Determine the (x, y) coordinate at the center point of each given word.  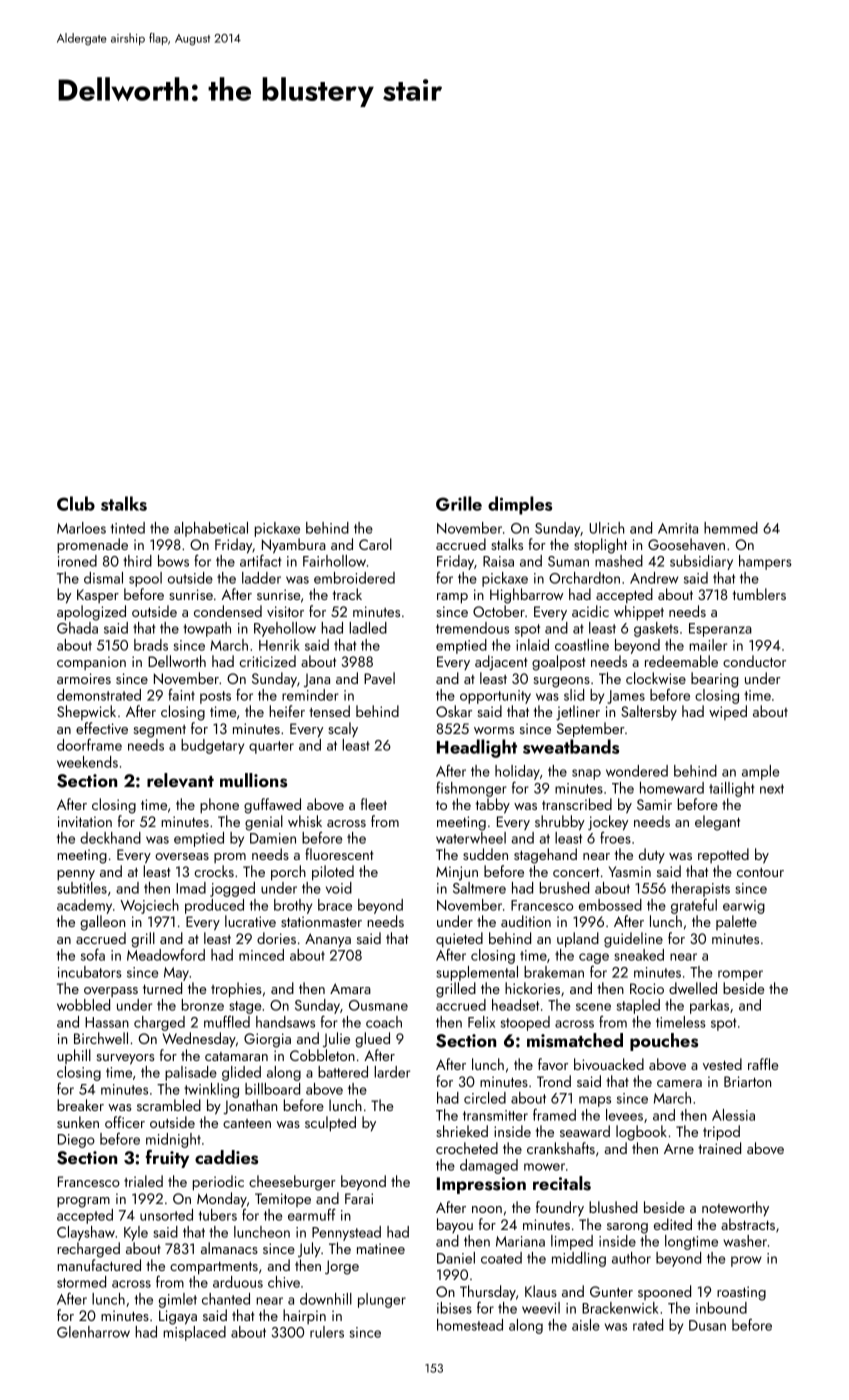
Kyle (136, 1233)
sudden (485, 854)
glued (372, 1040)
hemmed (731, 528)
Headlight (477, 748)
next (772, 789)
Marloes (81, 528)
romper (740, 975)
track (347, 594)
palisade (191, 1073)
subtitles (82, 888)
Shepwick (86, 712)
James (626, 697)
